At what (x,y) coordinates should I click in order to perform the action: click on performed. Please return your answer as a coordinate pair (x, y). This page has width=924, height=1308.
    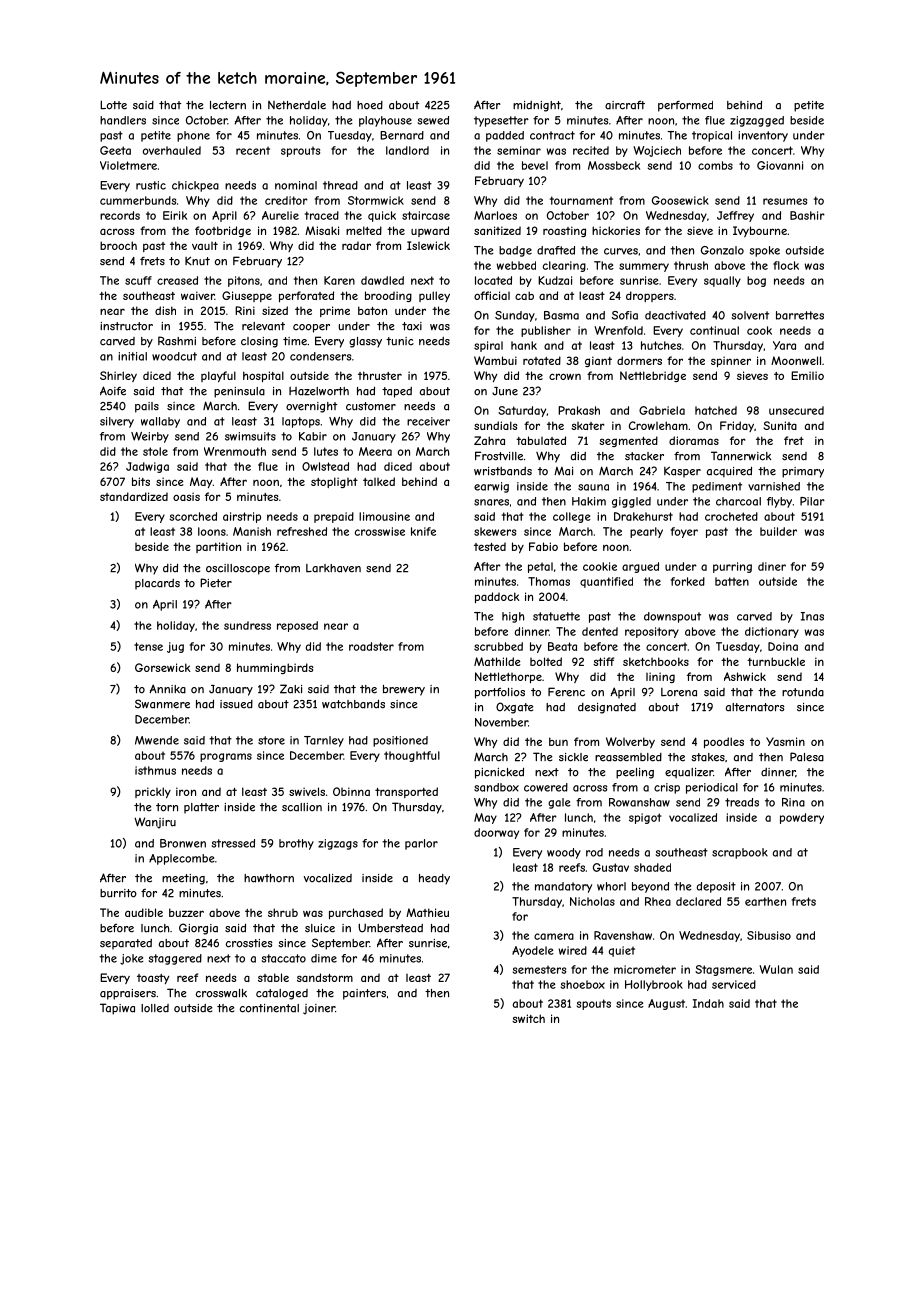
    Looking at the image, I should click on (685, 106).
